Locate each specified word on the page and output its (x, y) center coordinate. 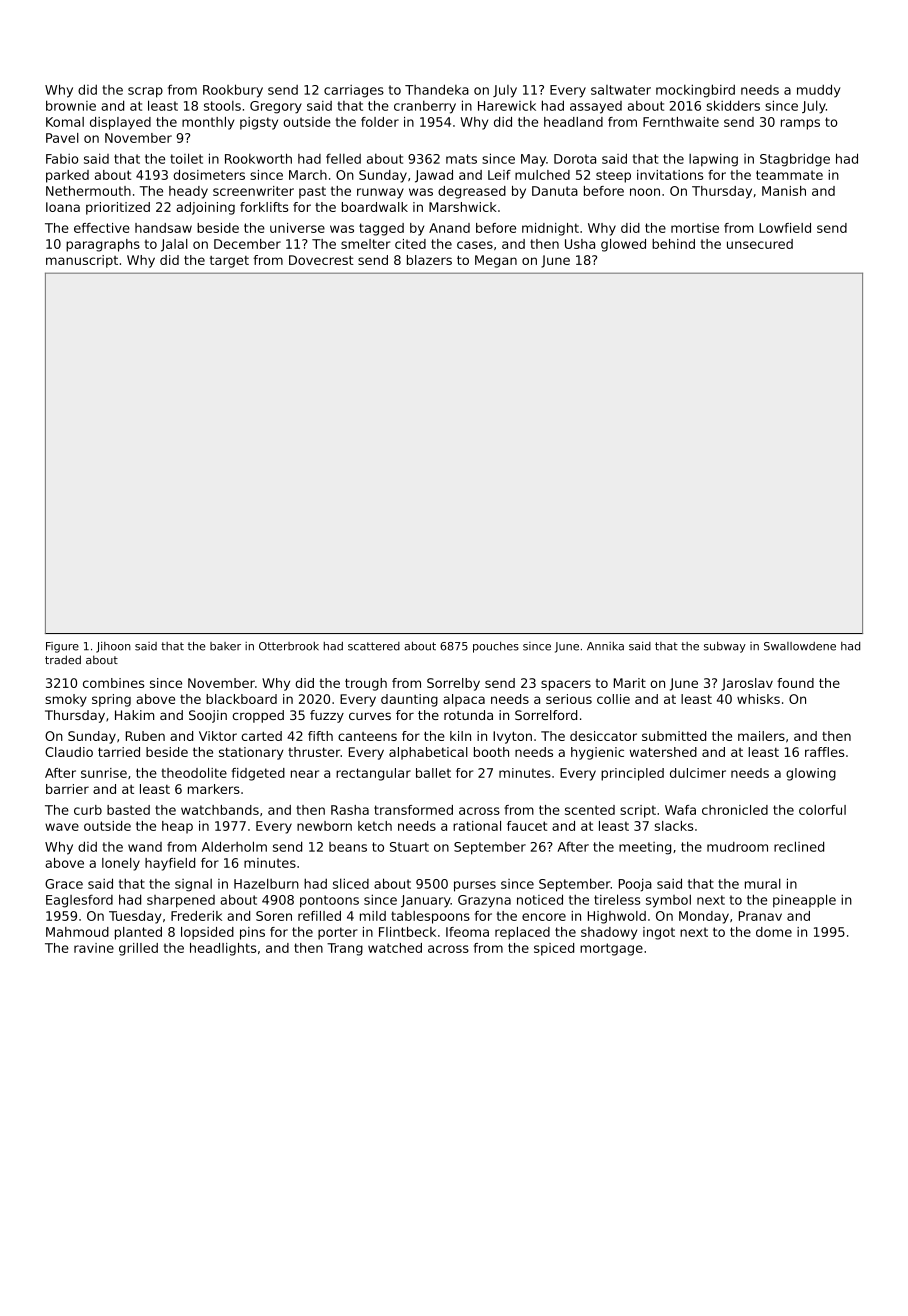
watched (395, 948)
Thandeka (437, 89)
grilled (138, 949)
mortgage (611, 949)
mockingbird (695, 91)
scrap (145, 92)
